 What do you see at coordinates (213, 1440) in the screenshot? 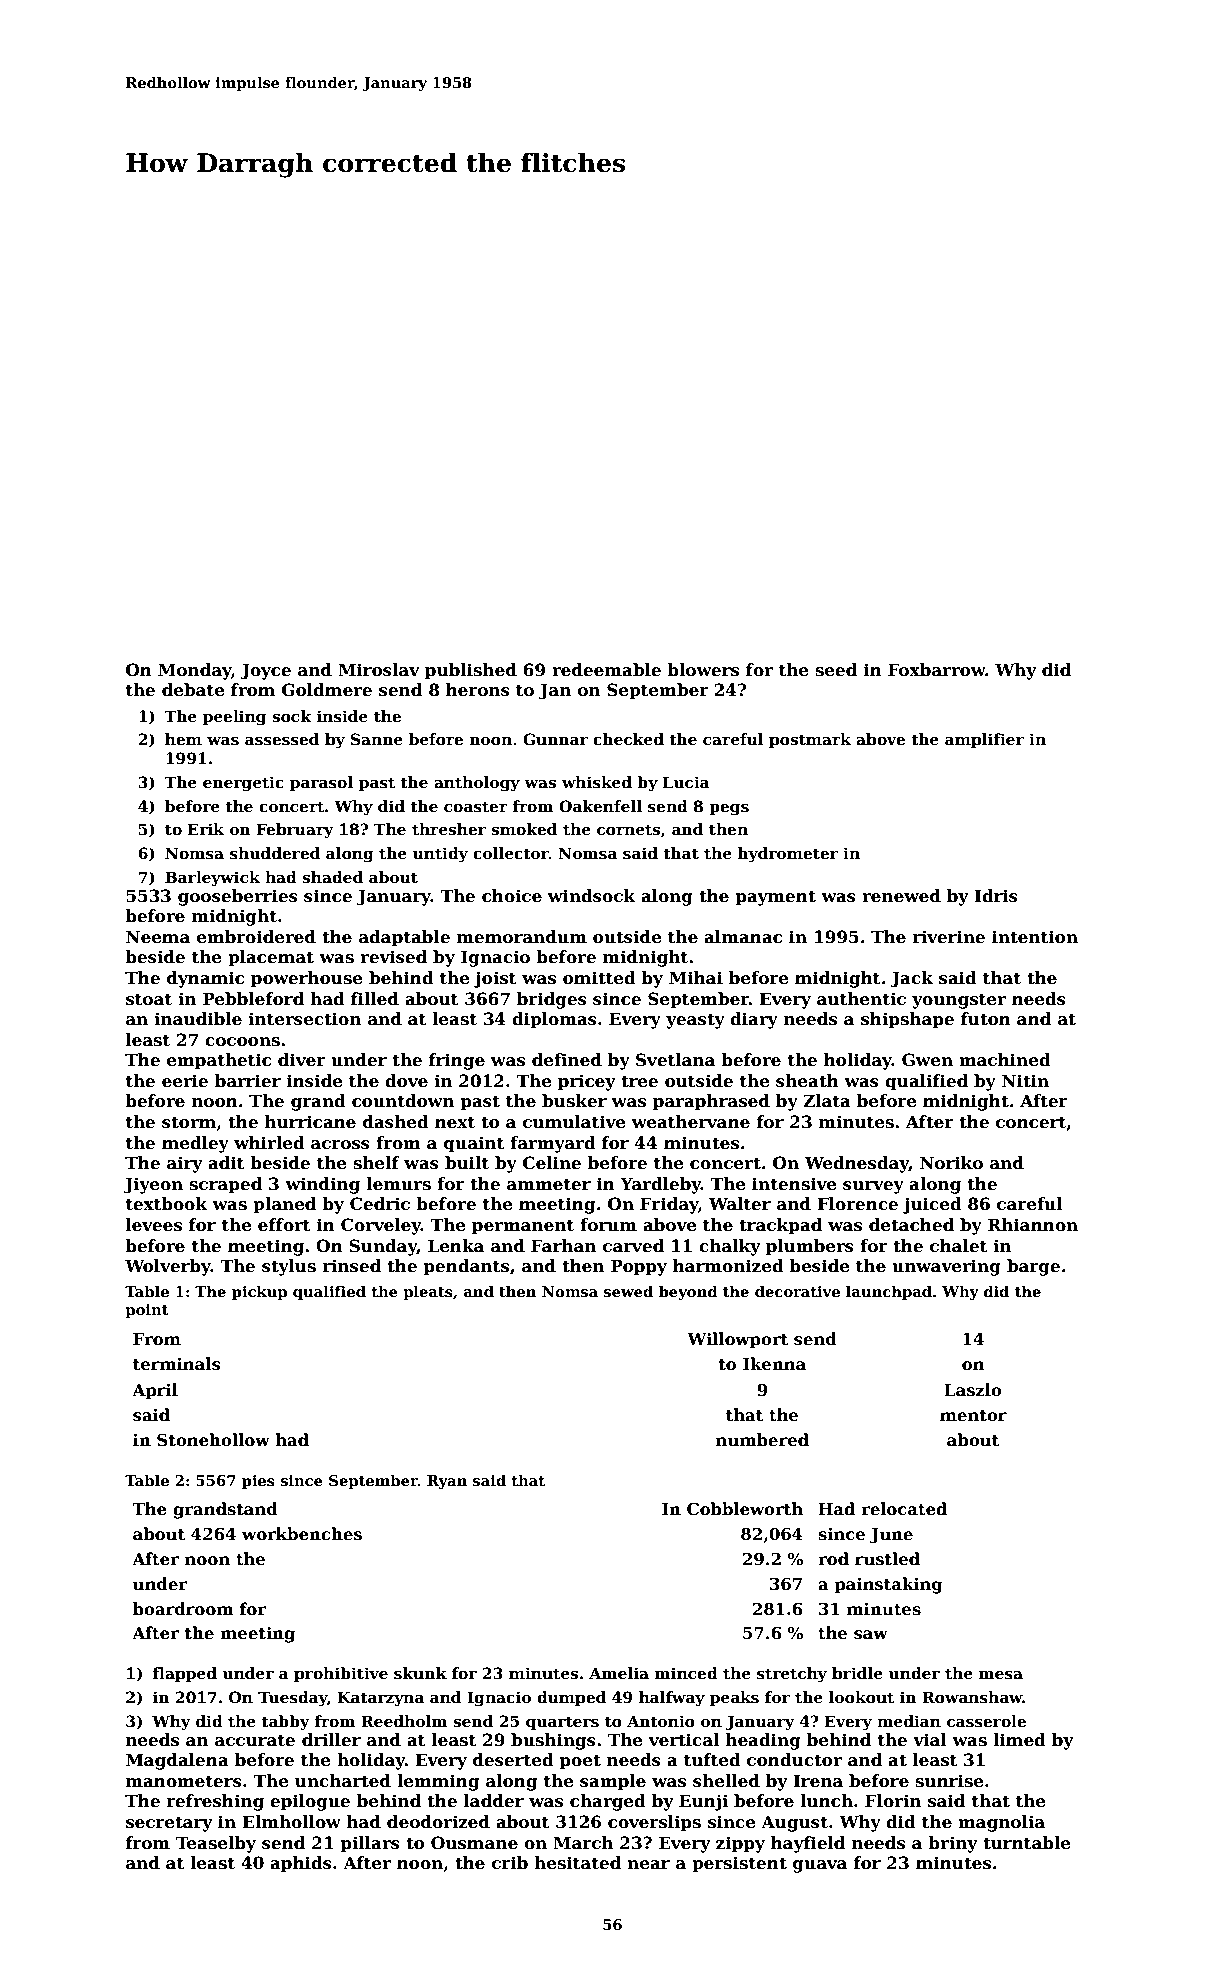
I see `Stonehollow` at bounding box center [213, 1440].
